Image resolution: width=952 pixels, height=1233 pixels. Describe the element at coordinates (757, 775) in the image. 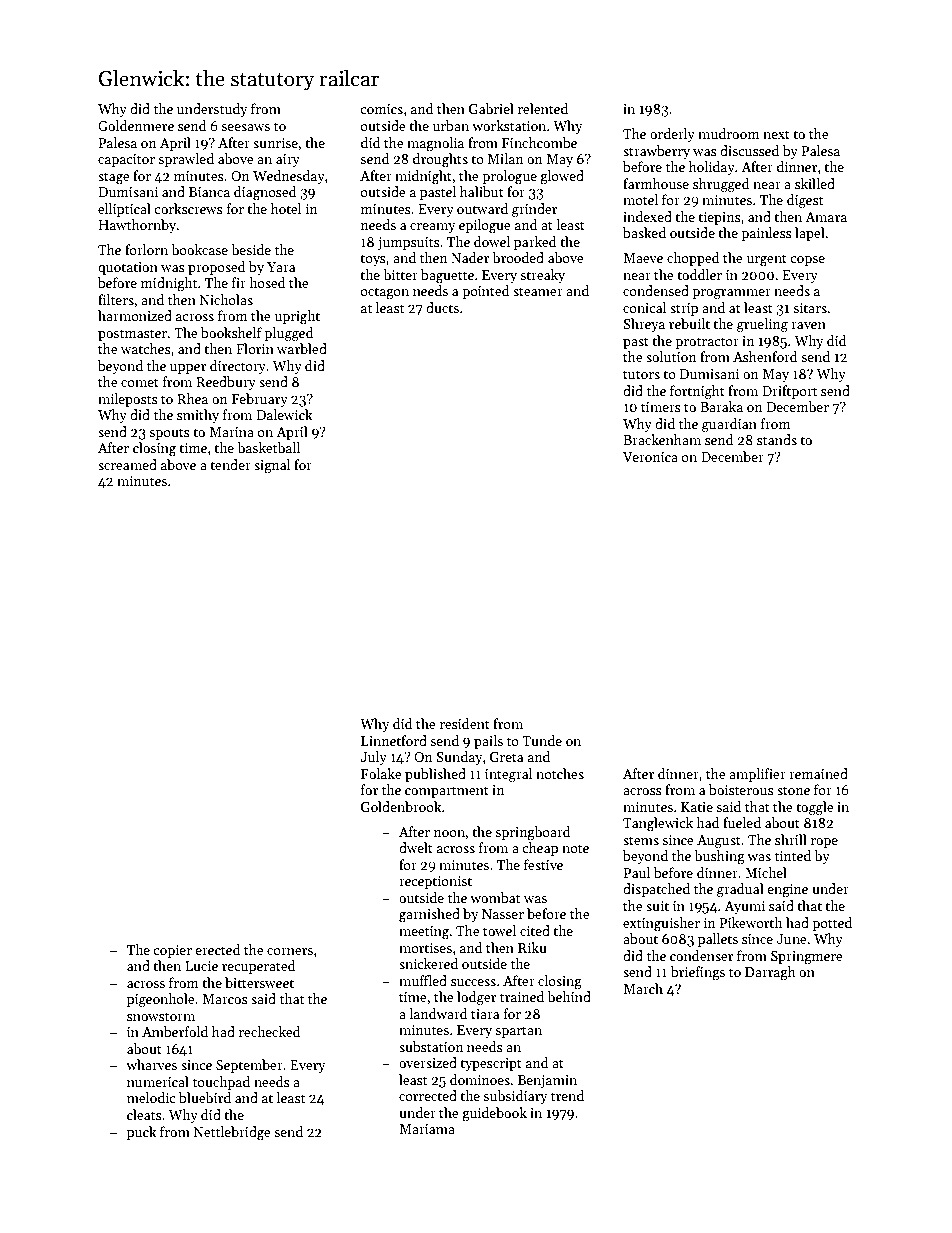

I see `amplifier` at that location.
